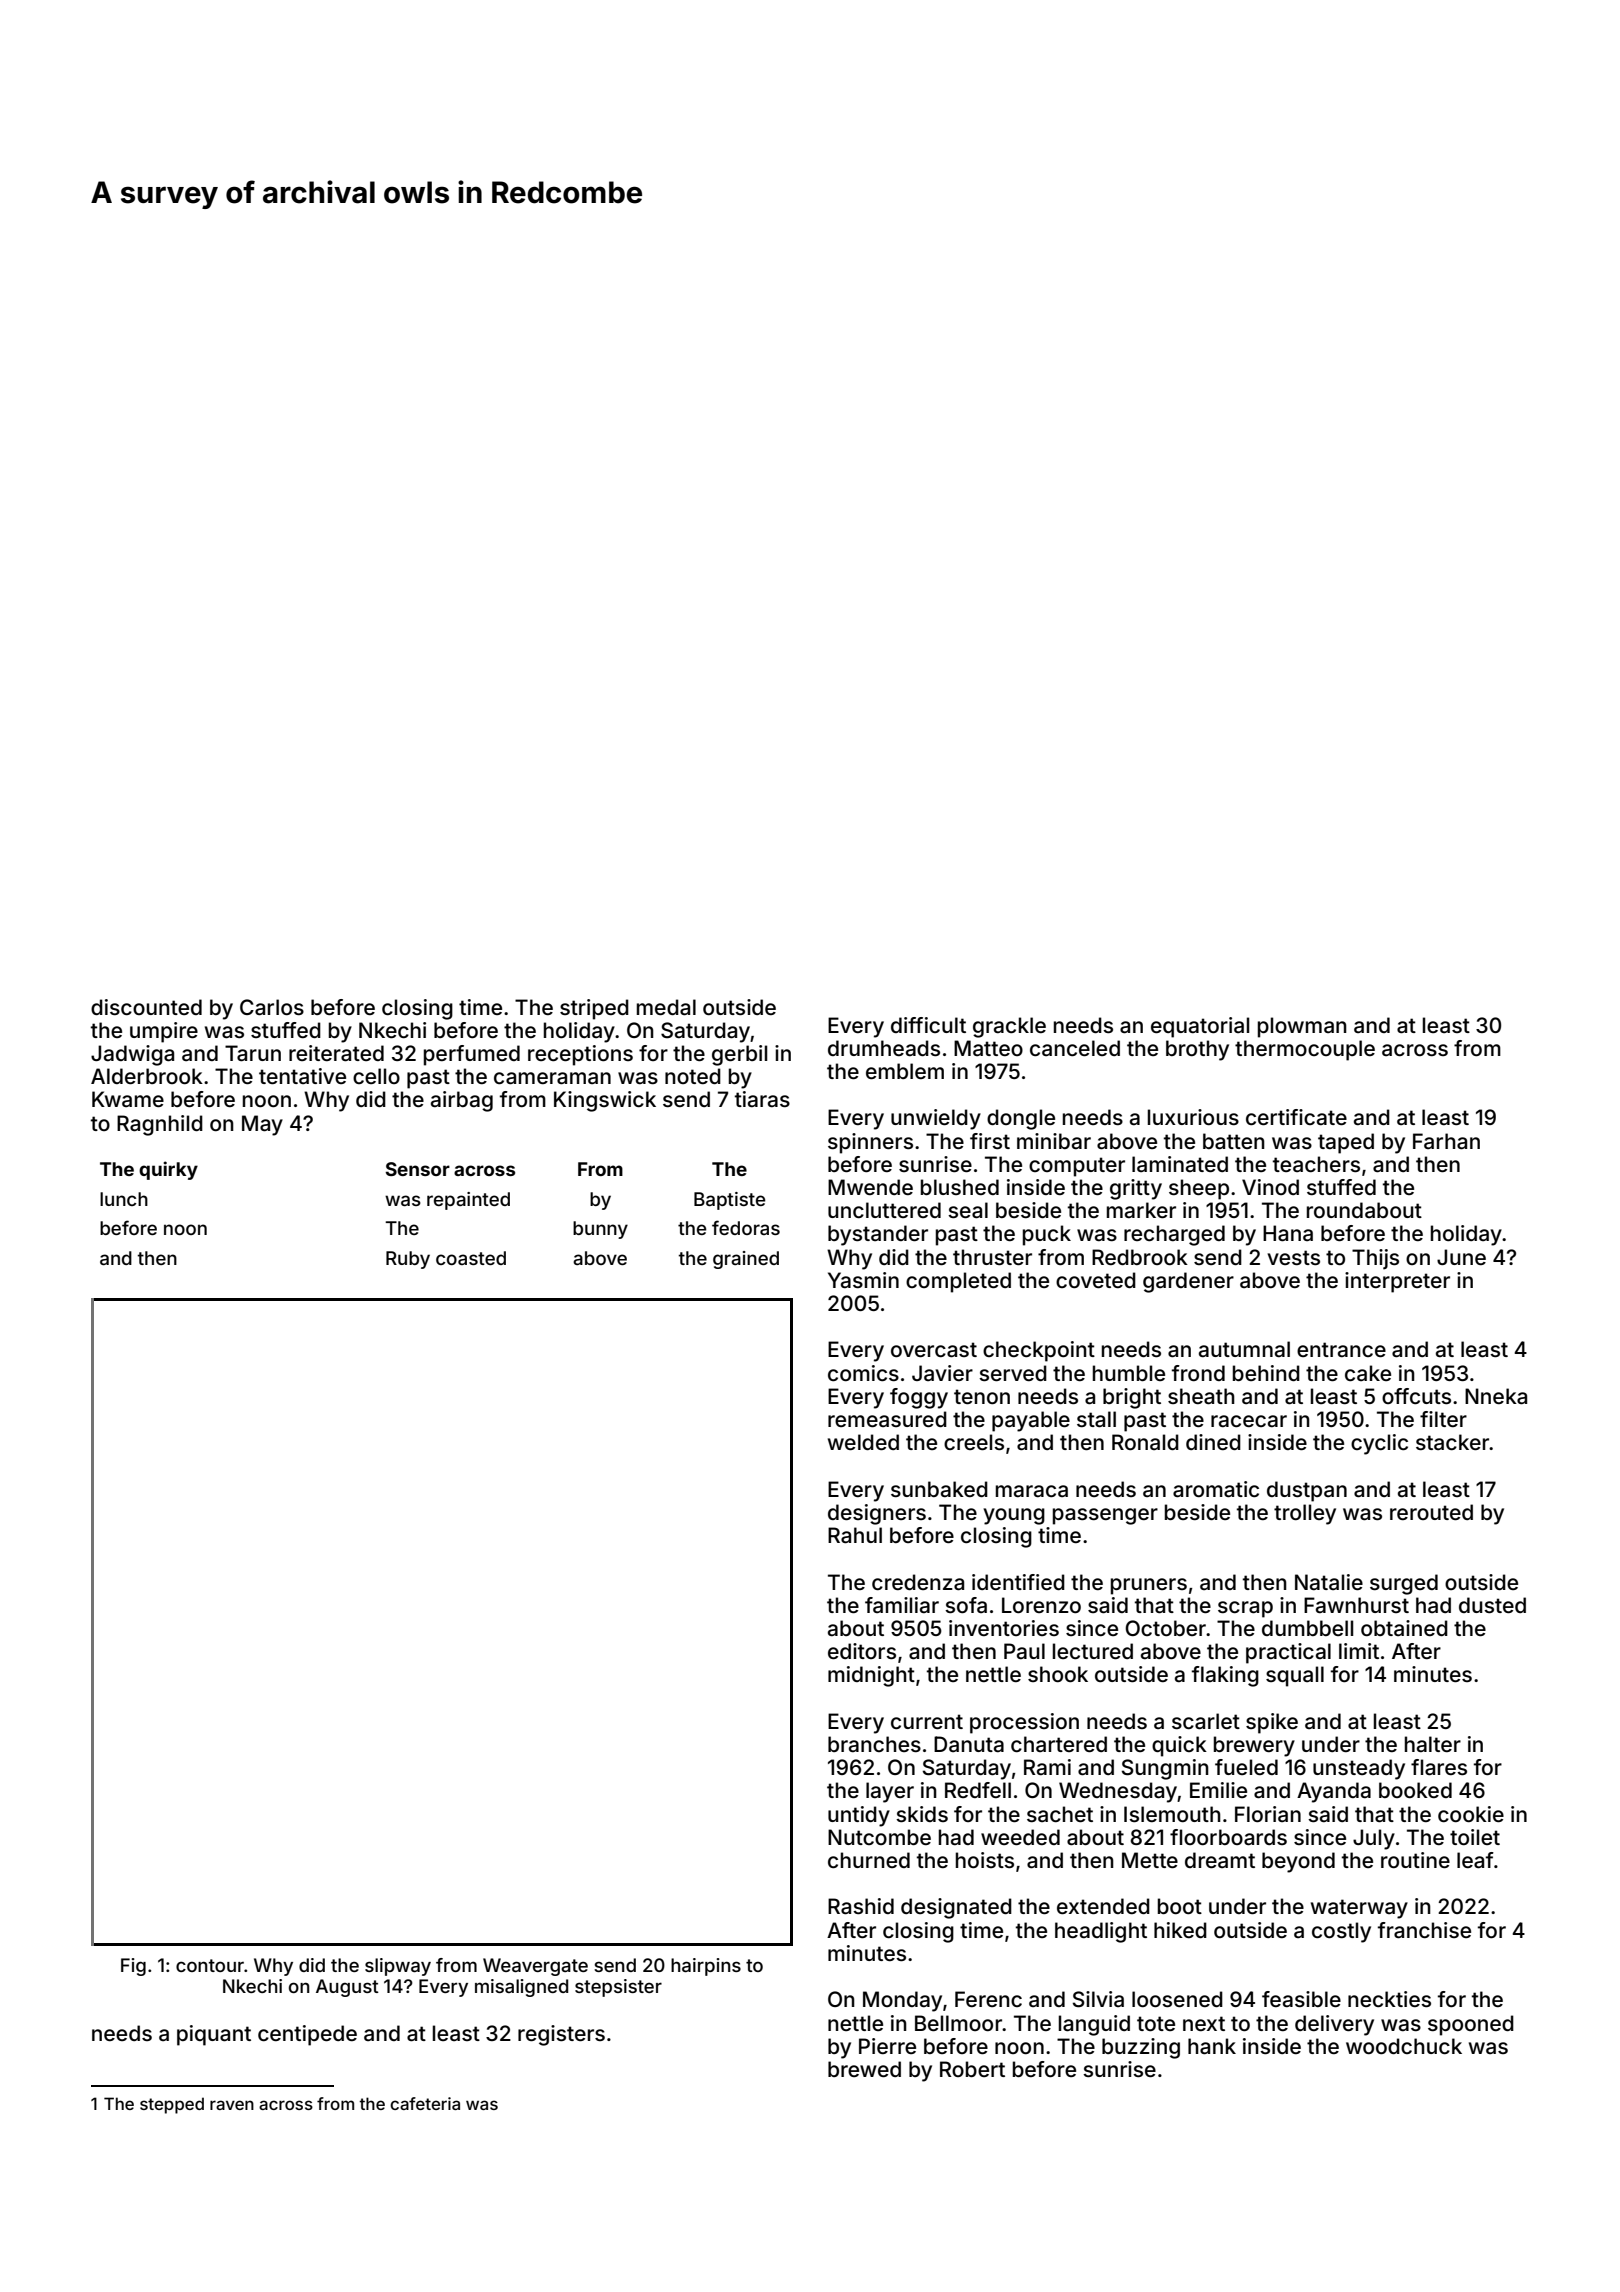 The image size is (1620, 2292). What do you see at coordinates (870, 1187) in the image?
I see `Mwende` at bounding box center [870, 1187].
